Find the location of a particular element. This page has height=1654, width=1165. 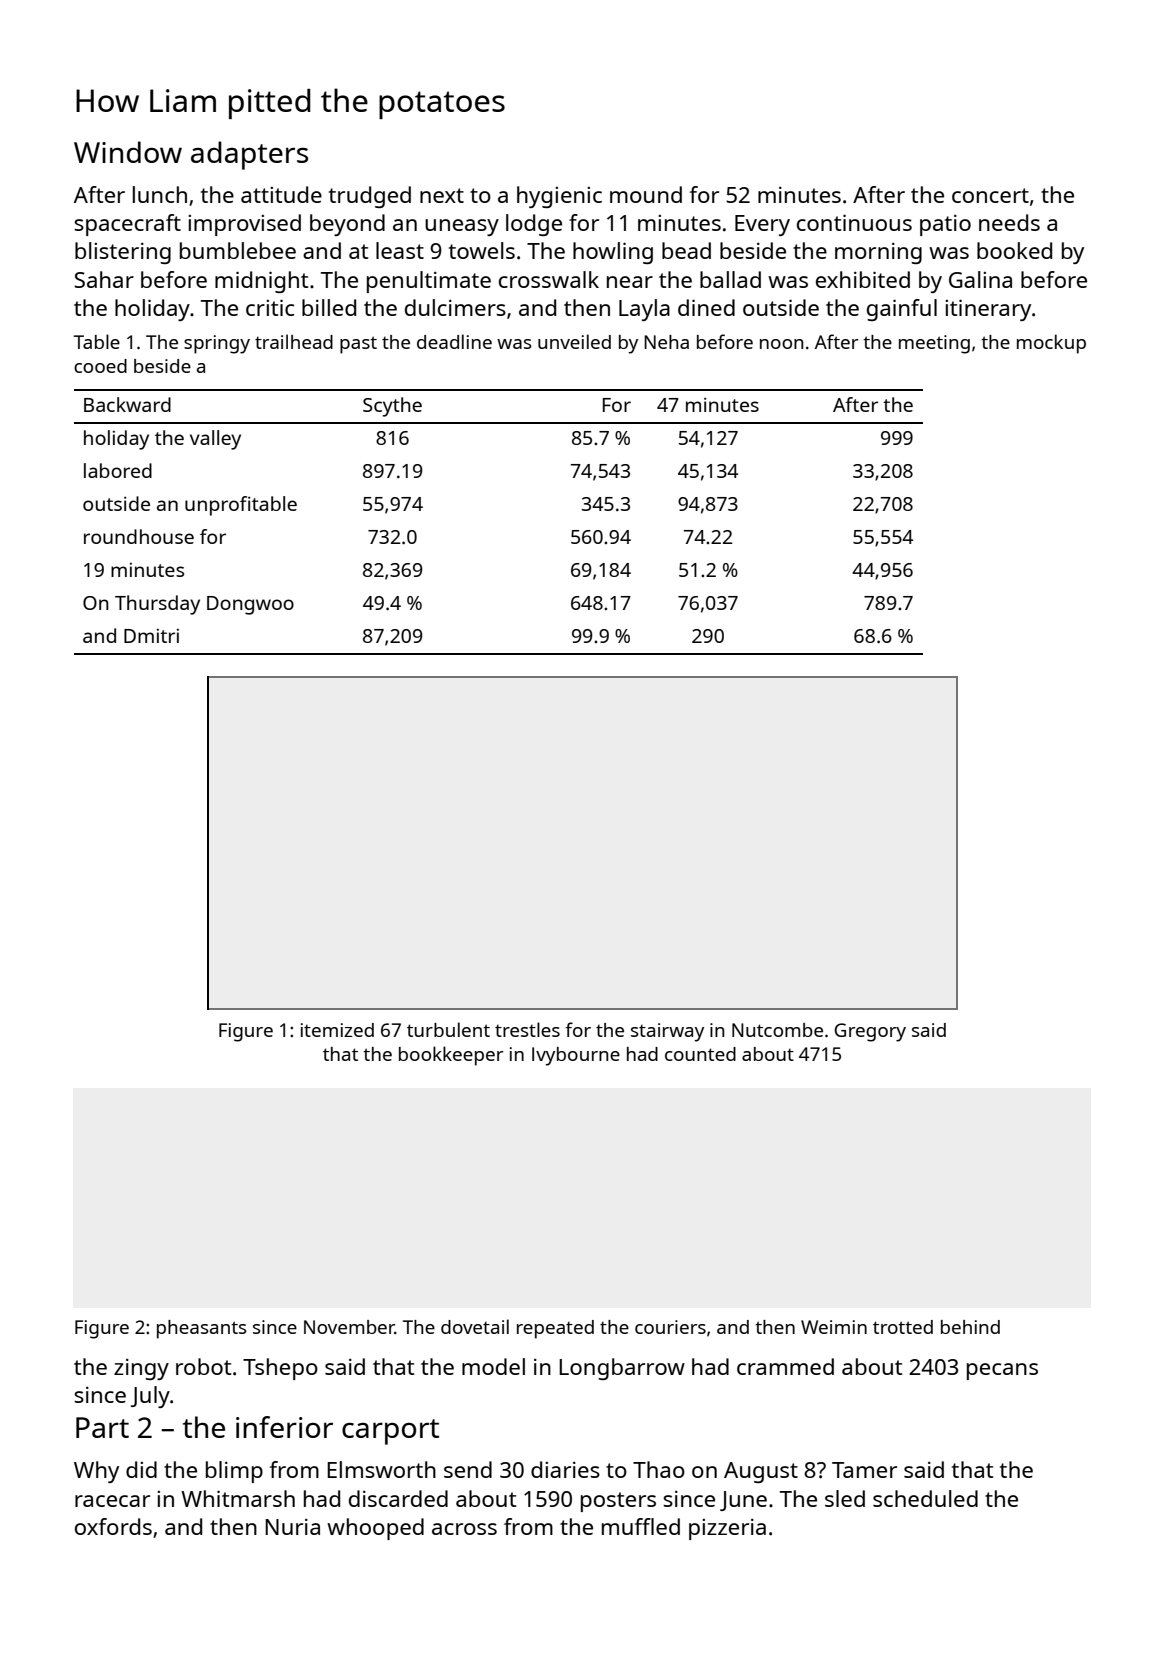

Gregory is located at coordinates (870, 1032).
